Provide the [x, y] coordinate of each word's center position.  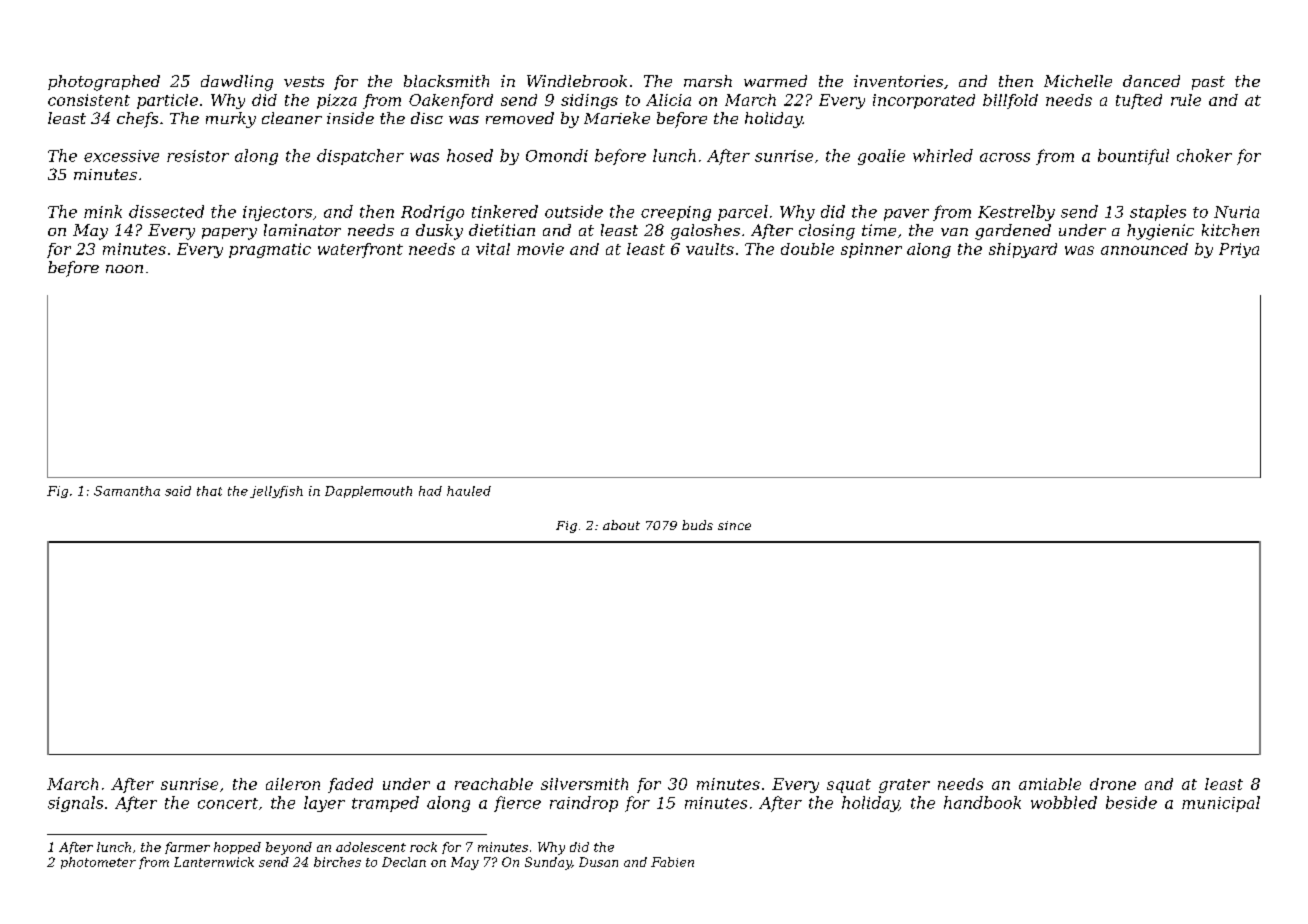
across [1005, 157]
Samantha [127, 491]
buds [697, 525]
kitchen [1230, 230]
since [734, 525]
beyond [289, 848]
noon [124, 269]
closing [827, 232]
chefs [137, 120]
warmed [775, 81]
